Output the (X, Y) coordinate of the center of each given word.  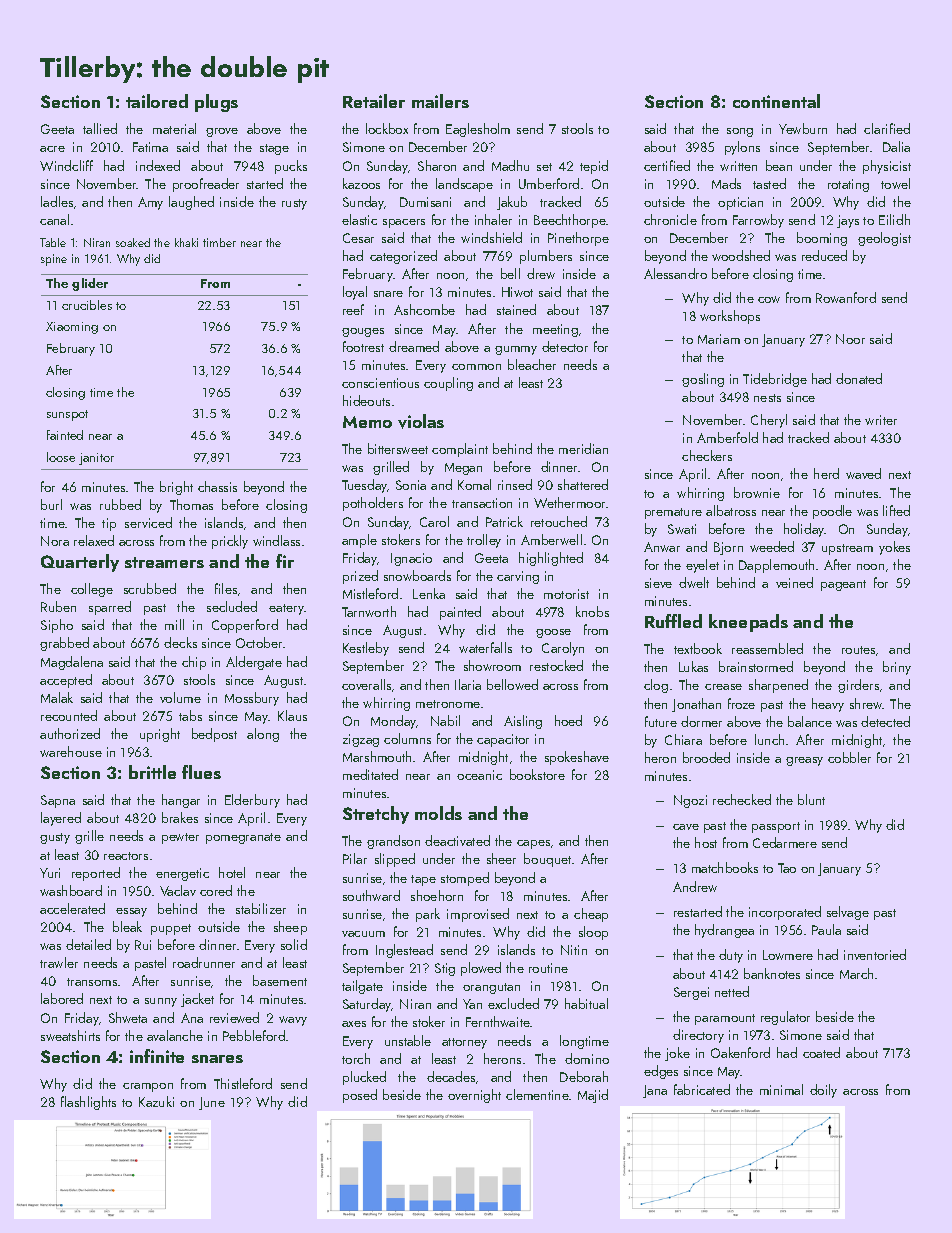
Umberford (549, 183)
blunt (811, 799)
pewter (180, 838)
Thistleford (243, 1083)
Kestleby (366, 649)
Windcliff (66, 165)
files (226, 588)
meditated (370, 774)
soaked (133, 242)
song (740, 132)
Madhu (510, 165)
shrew (866, 703)
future (661, 721)
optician (740, 203)
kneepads (748, 623)
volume (180, 697)
